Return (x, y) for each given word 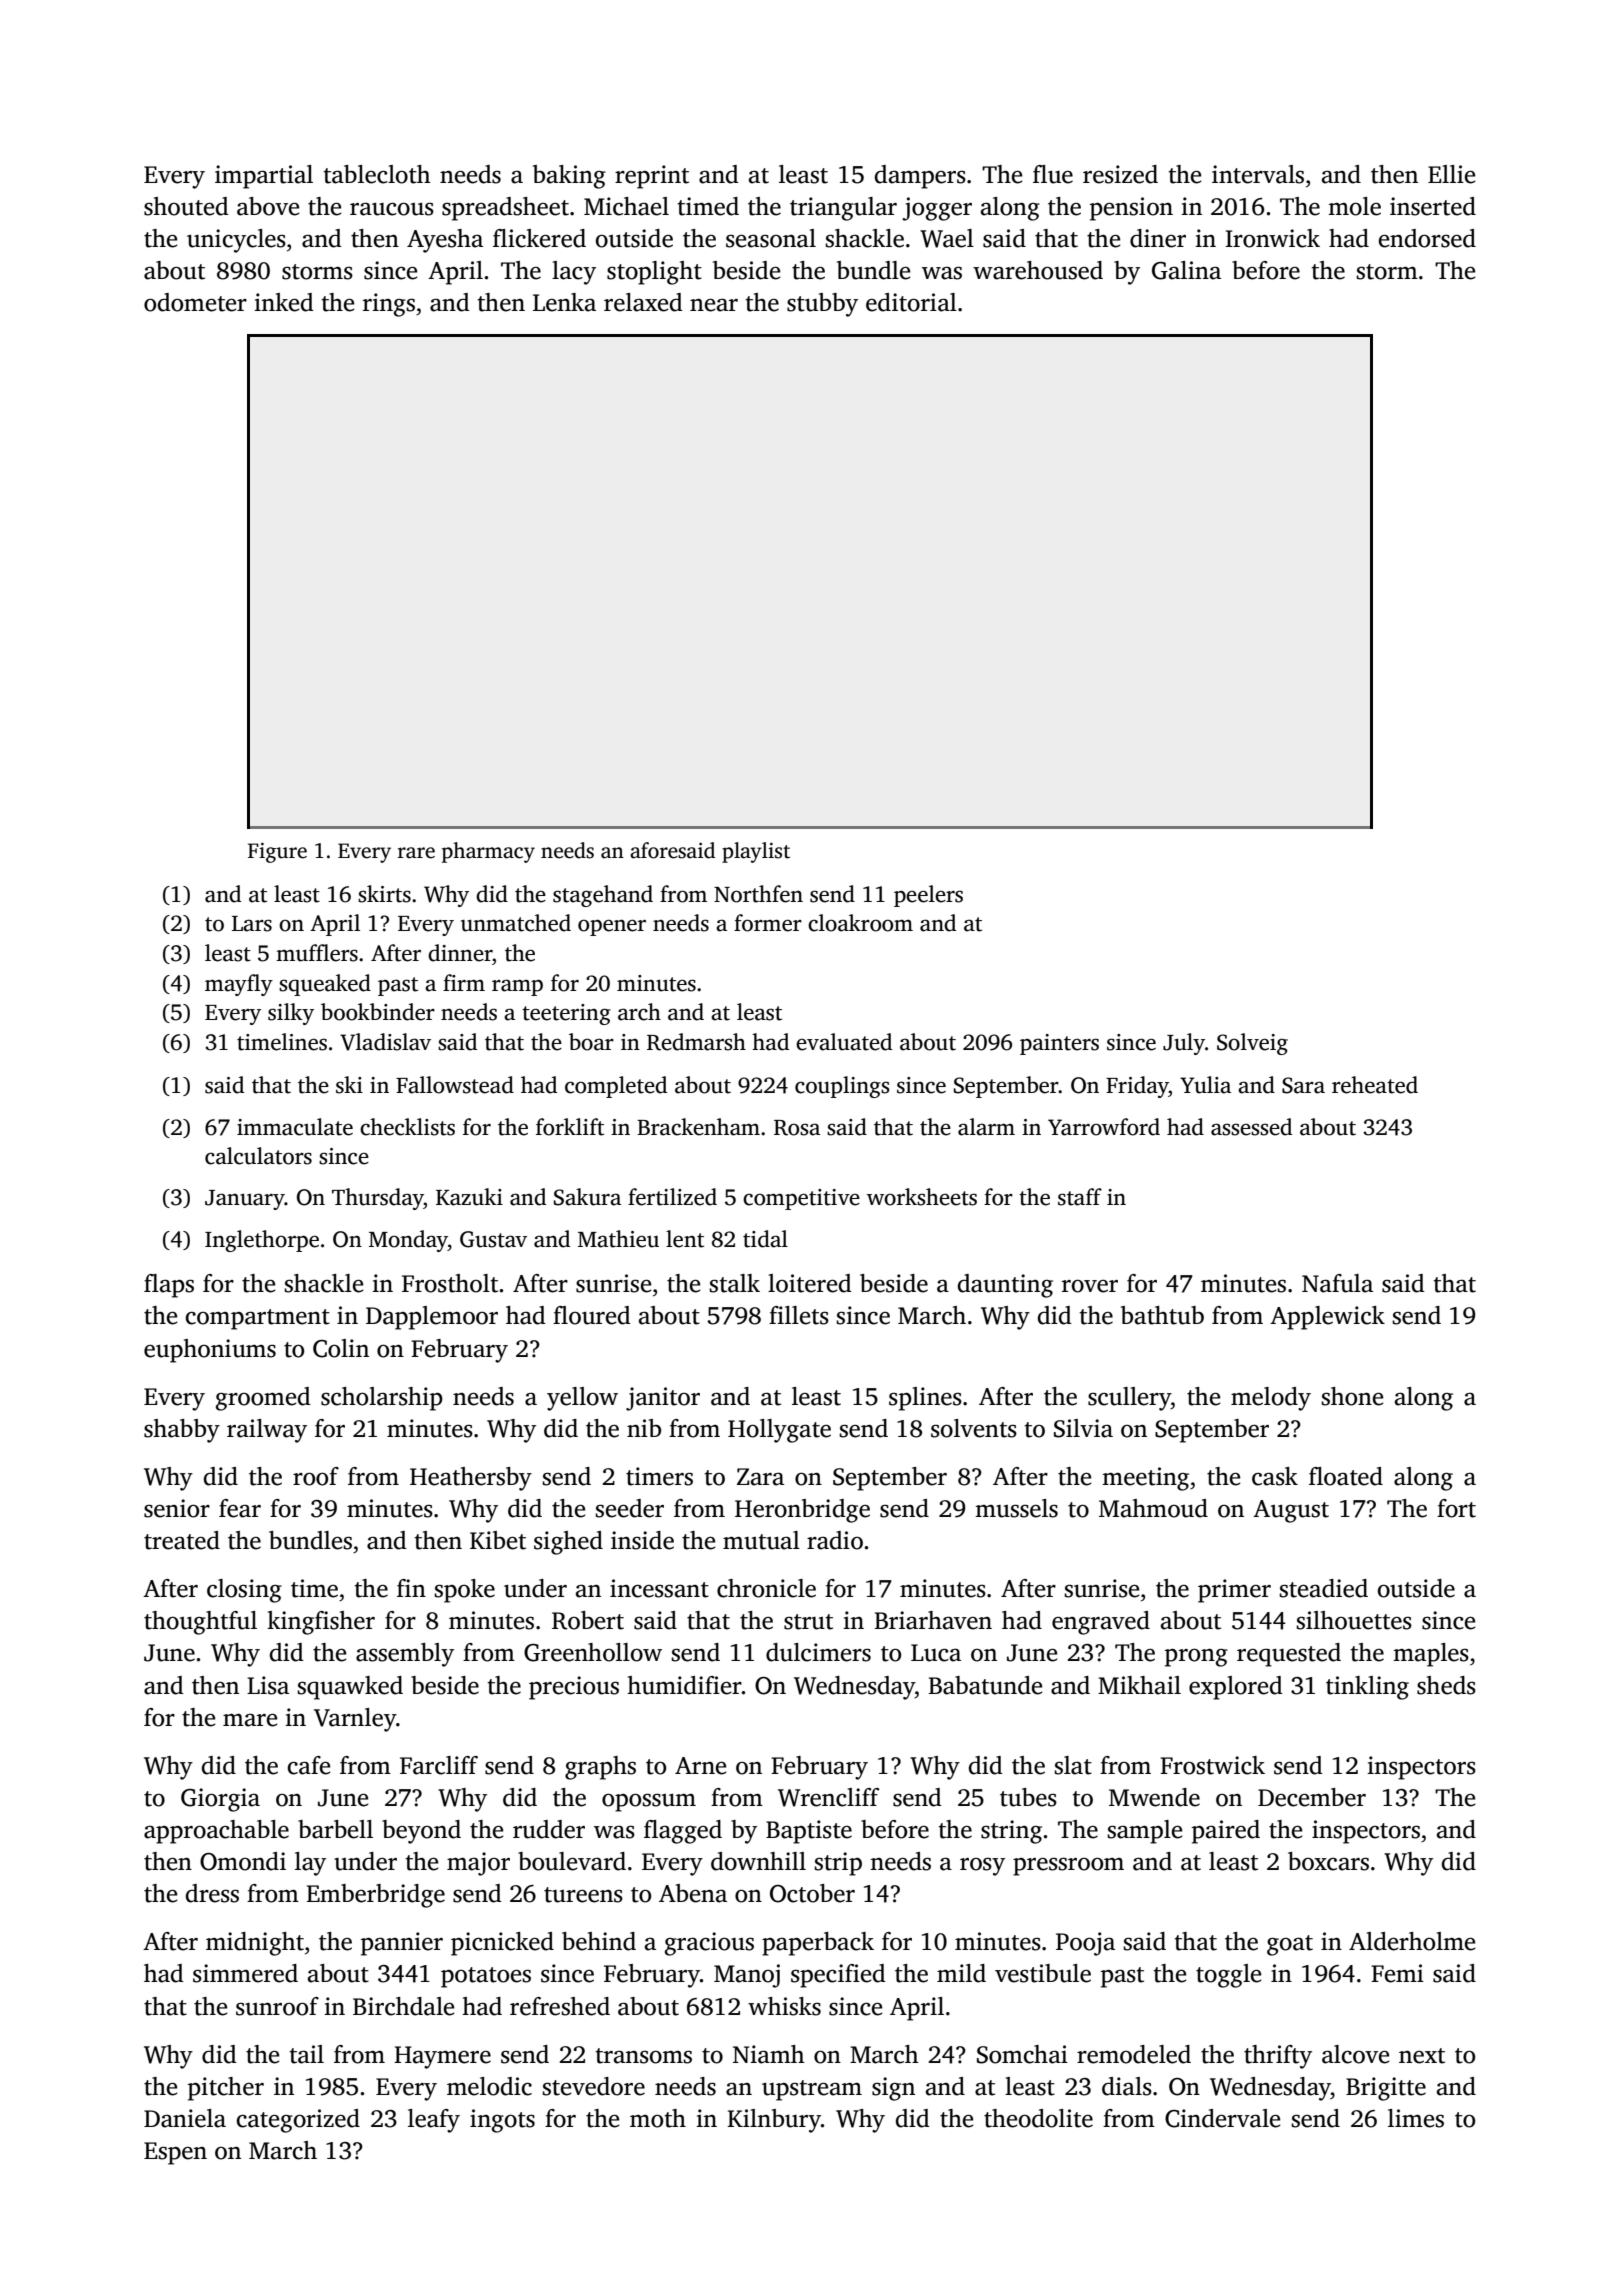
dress (212, 1893)
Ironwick (1272, 238)
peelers (928, 896)
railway (267, 1431)
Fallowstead (455, 1085)
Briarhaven (933, 1620)
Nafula (1337, 1283)
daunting (1005, 1286)
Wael (947, 238)
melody (1271, 1399)
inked (284, 302)
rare (416, 853)
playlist (756, 852)
